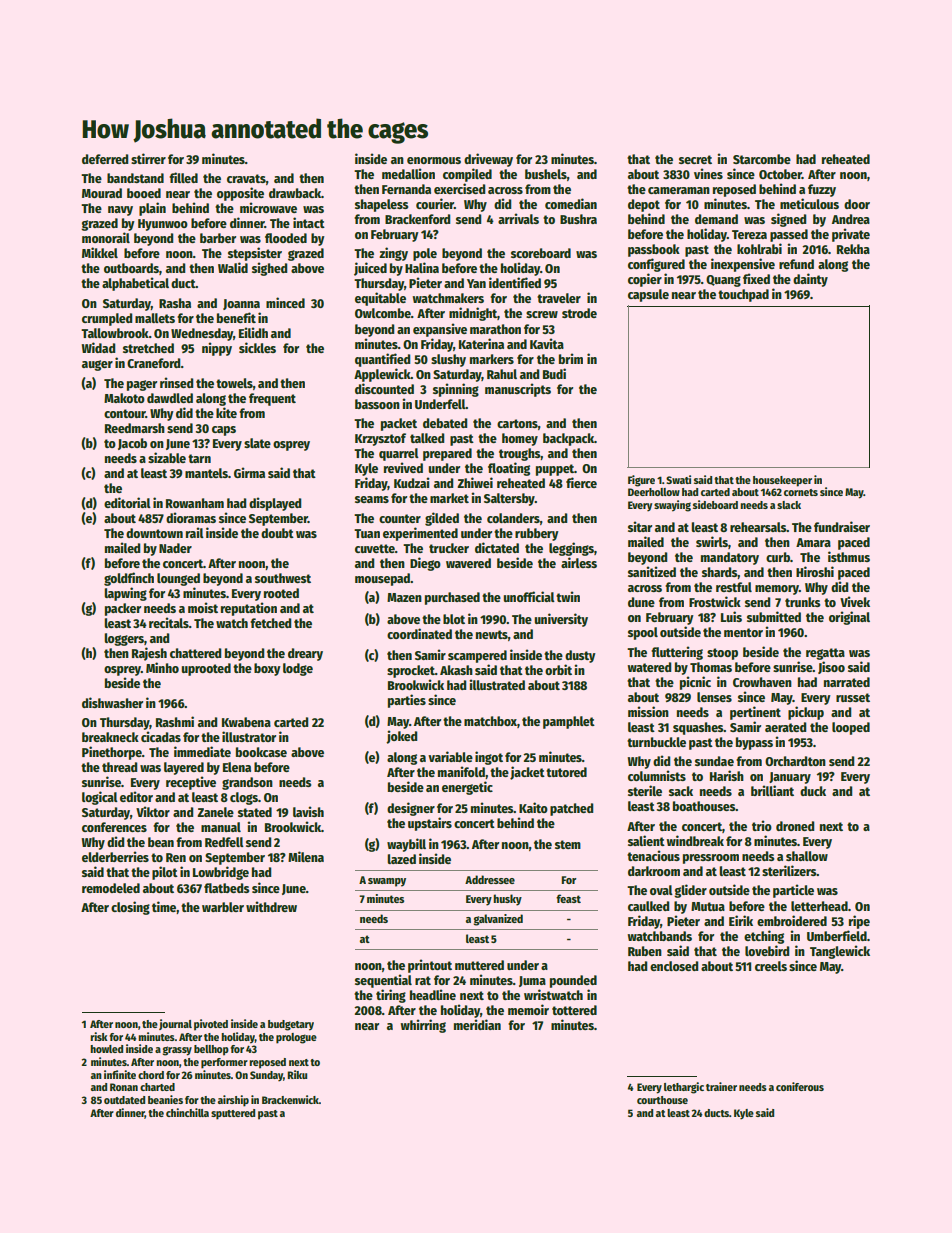 The width and height of the page is (952, 1233). Describe the element at coordinates (271, 906) in the page. I see `withdrew` at that location.
